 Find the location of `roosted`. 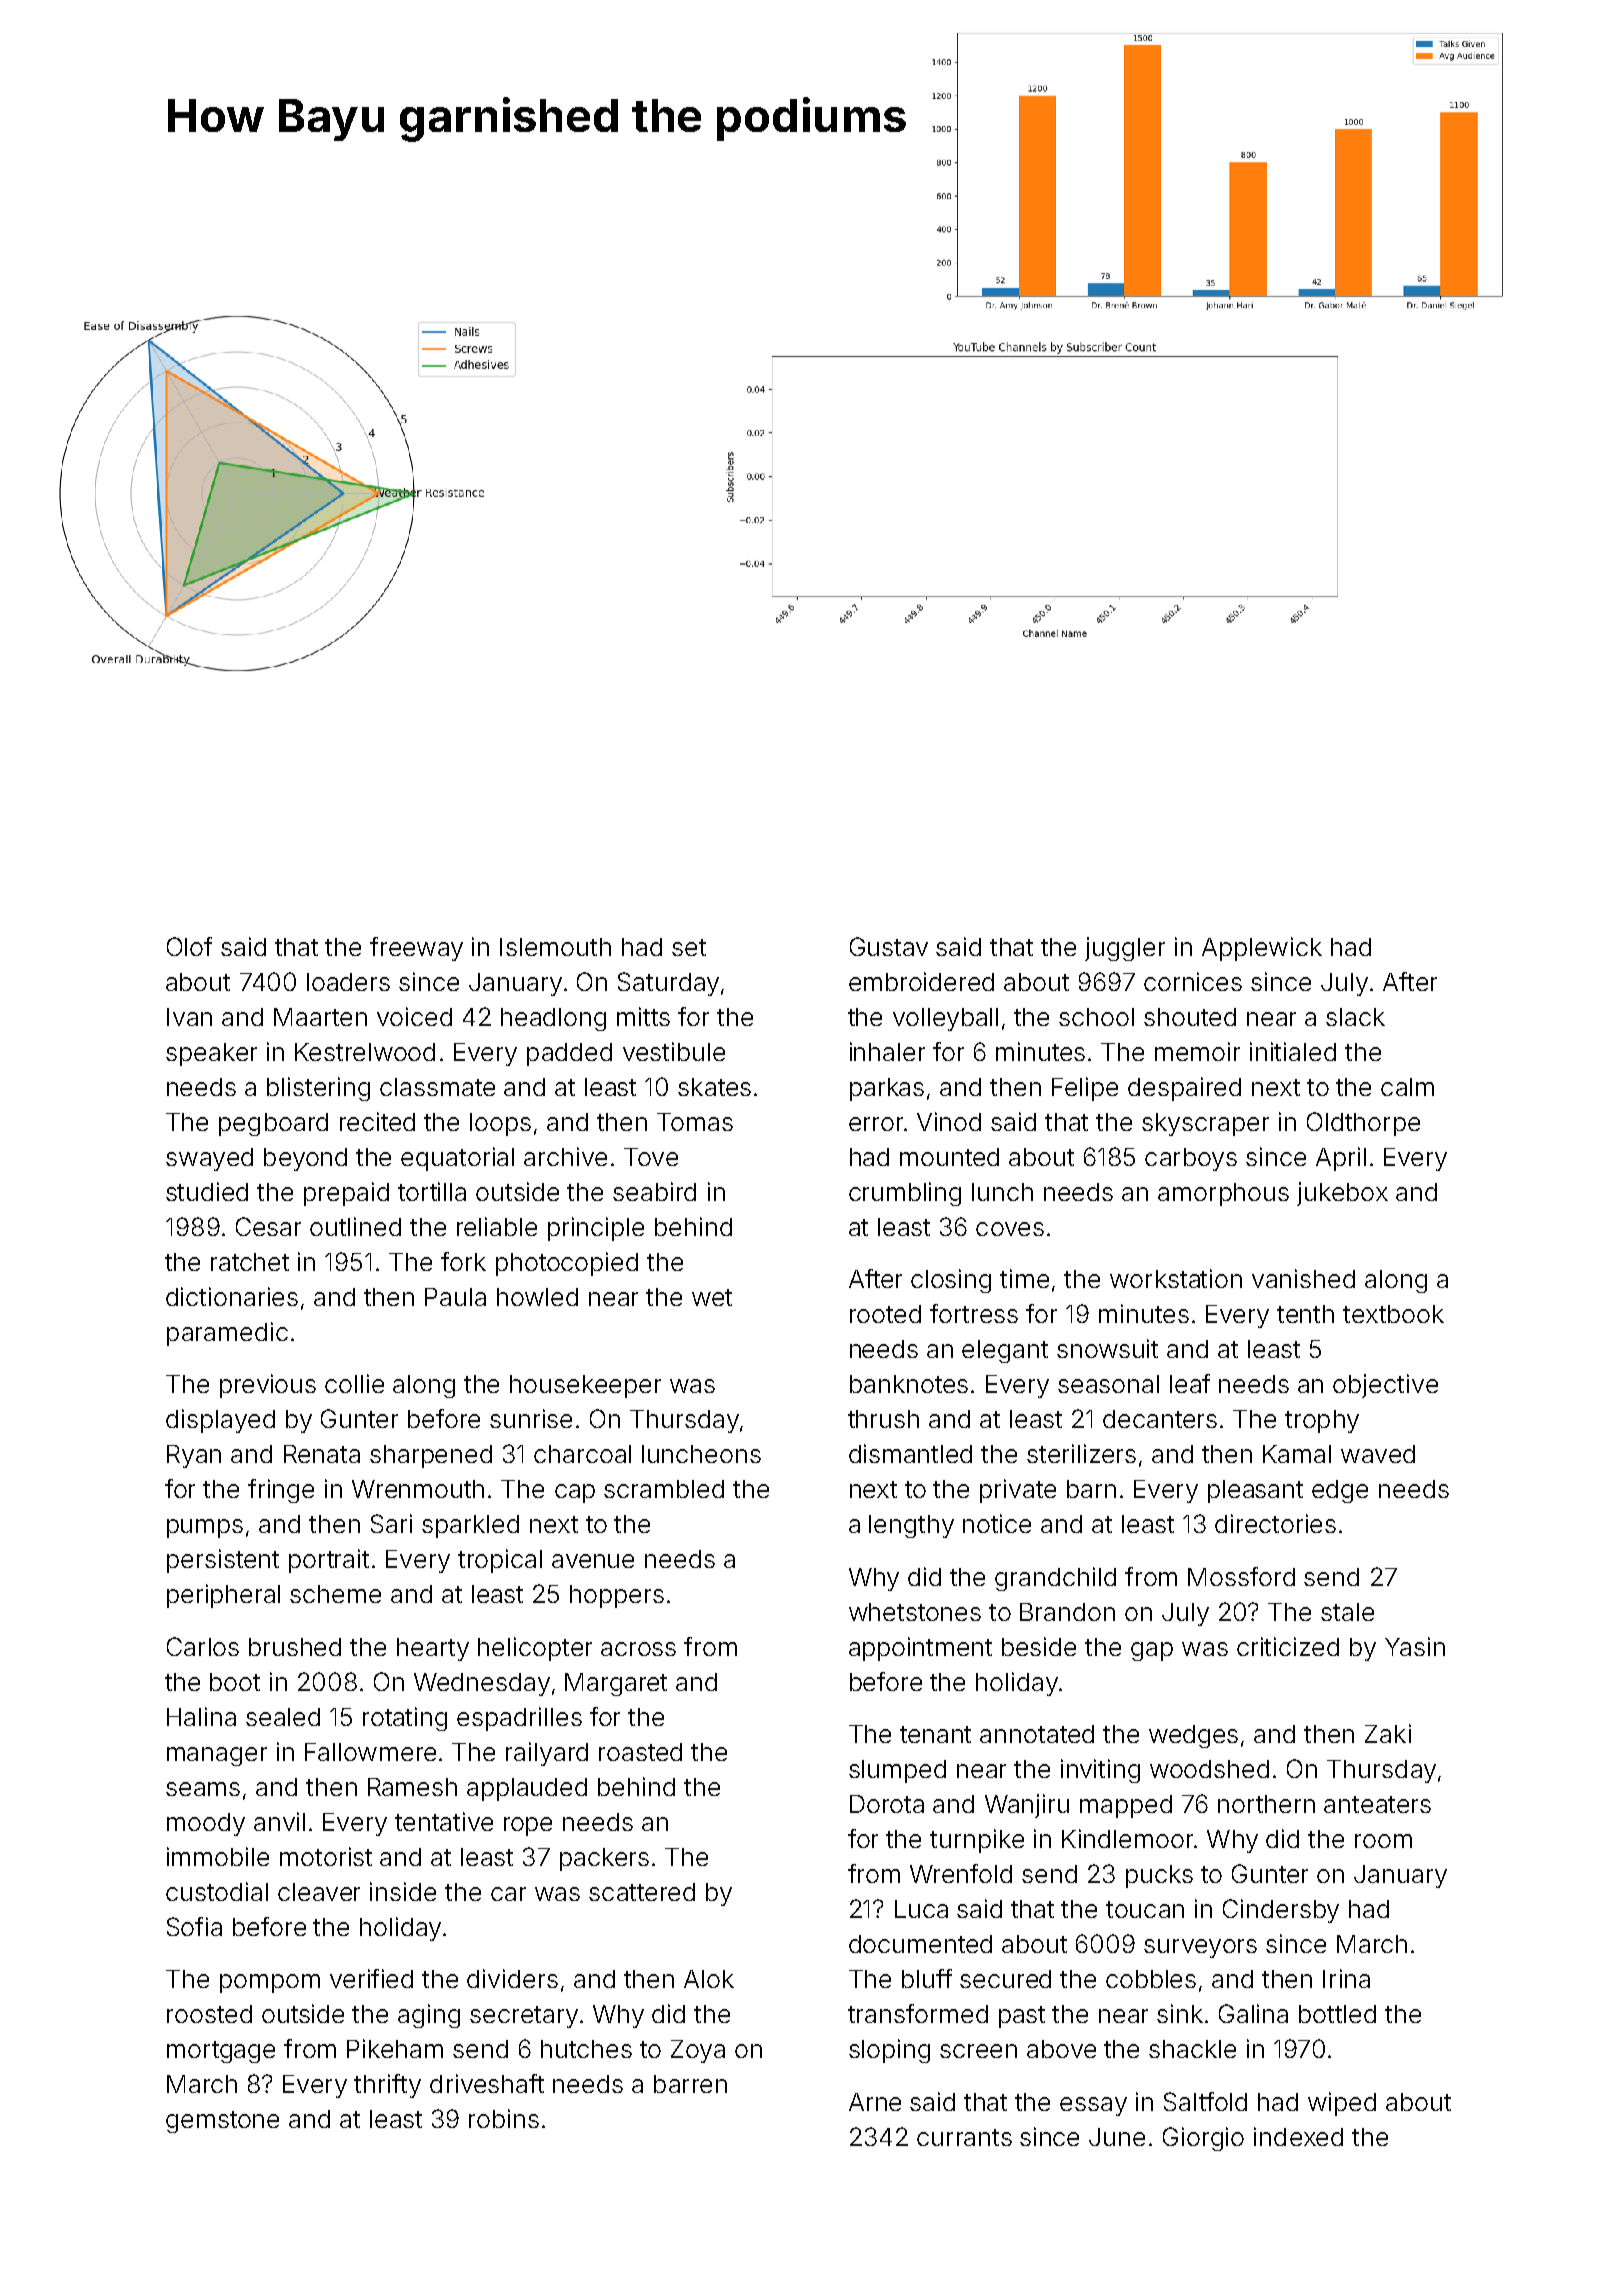

roosted is located at coordinates (209, 2014).
